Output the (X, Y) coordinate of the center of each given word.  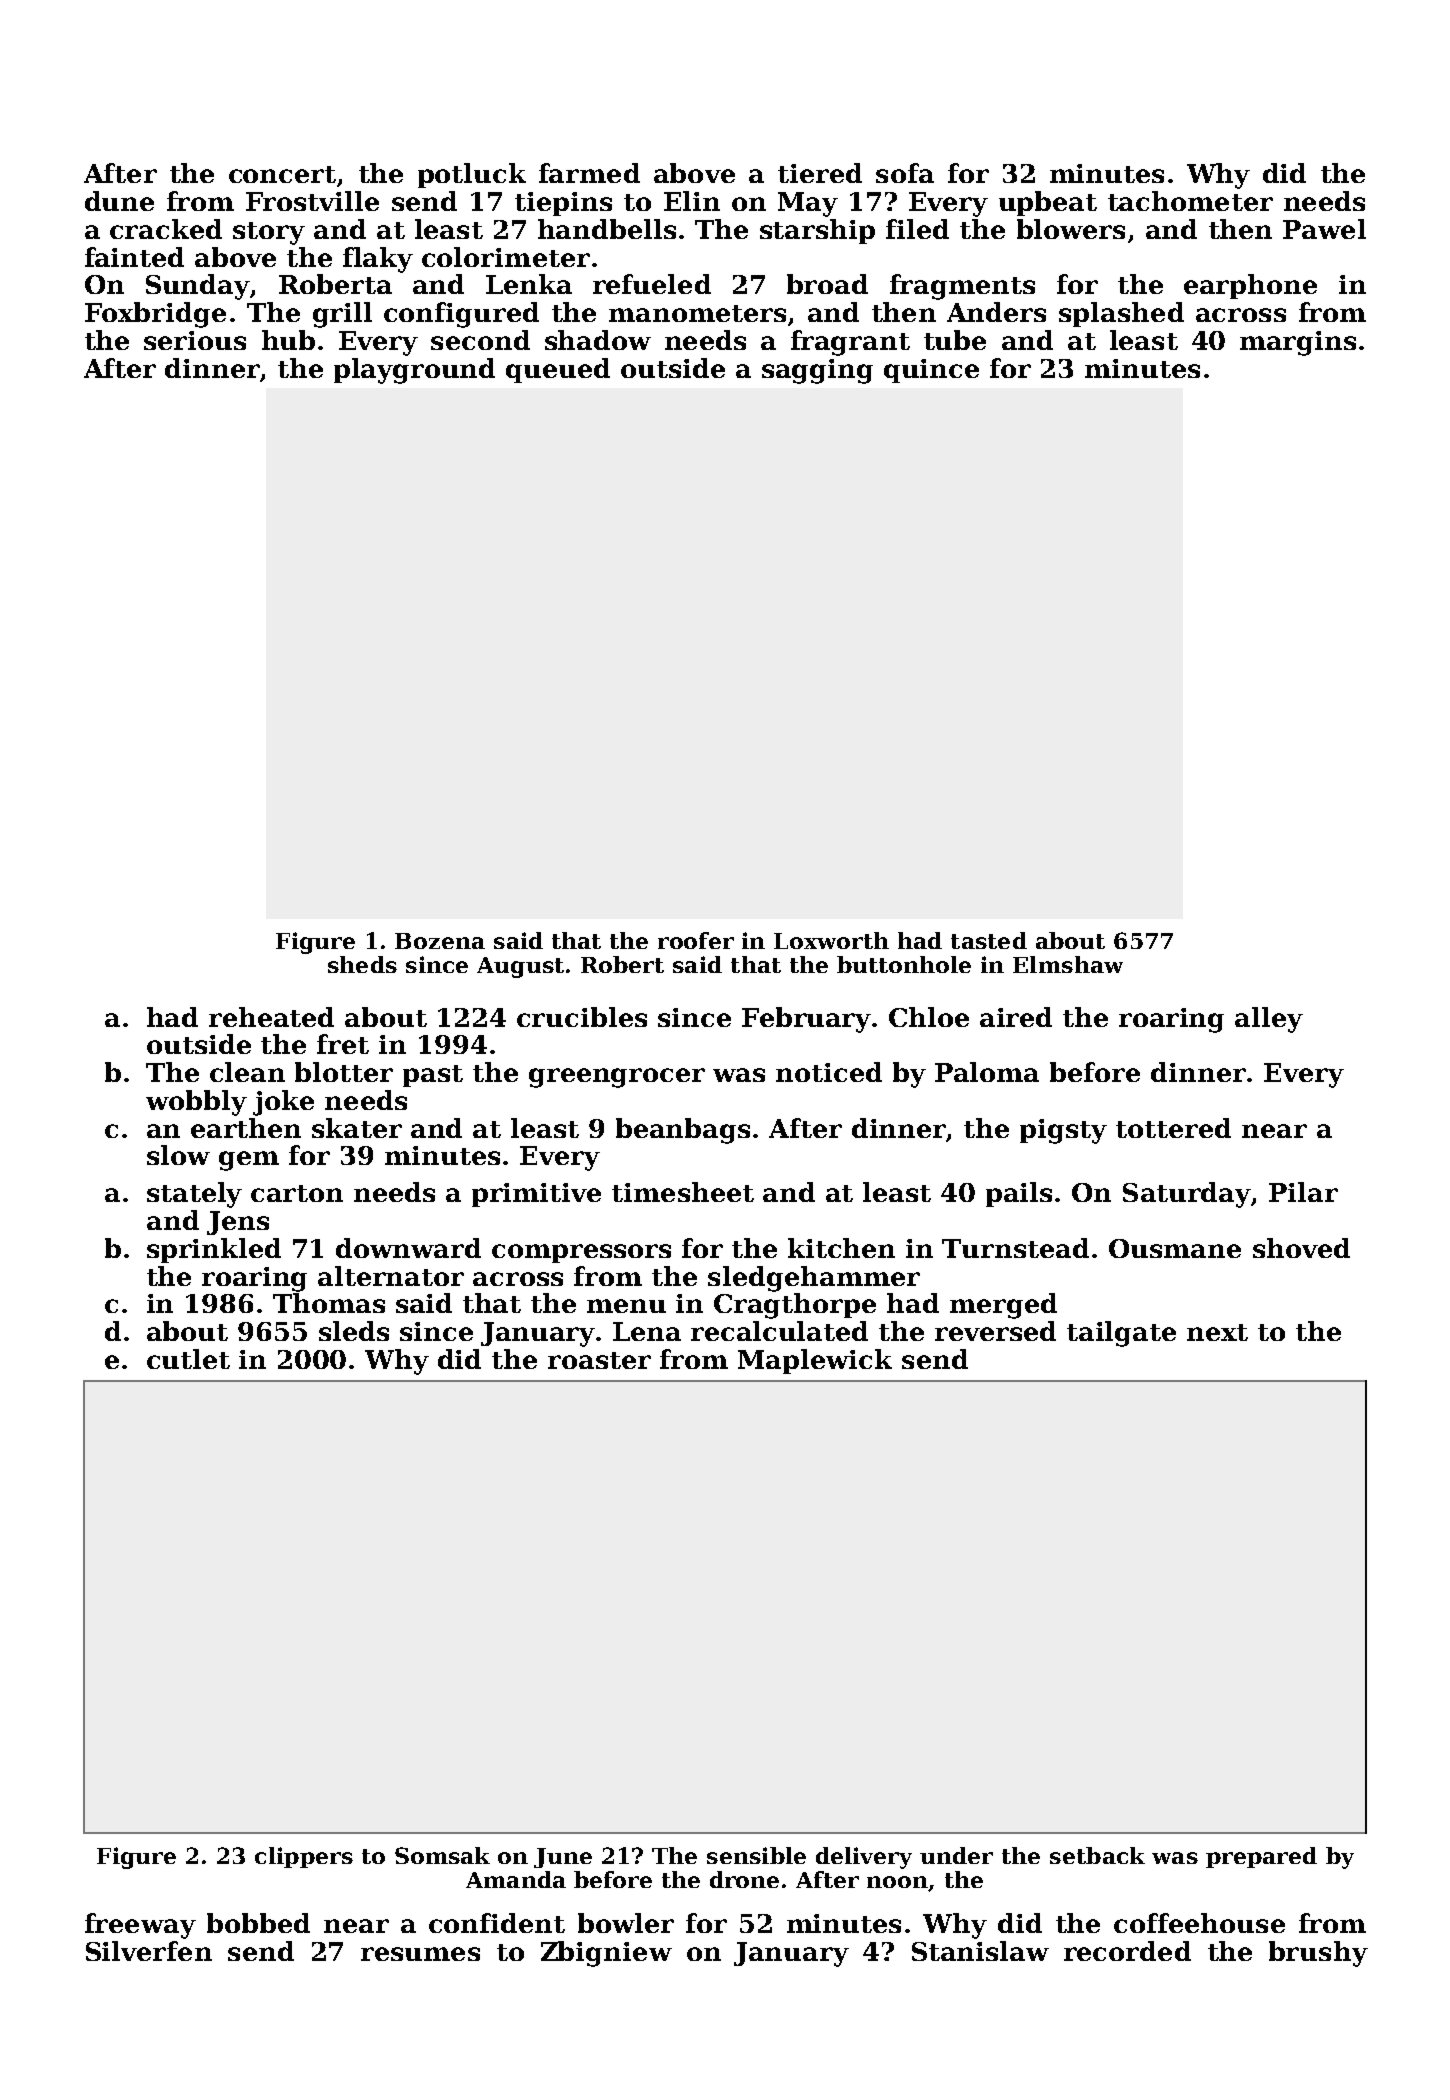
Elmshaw (1068, 964)
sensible (756, 1855)
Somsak (442, 1855)
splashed (1121, 314)
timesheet (683, 1192)
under (956, 1855)
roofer (696, 940)
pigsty (1063, 1131)
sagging (817, 371)
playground (414, 371)
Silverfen (149, 1951)
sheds (362, 964)
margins (1298, 343)
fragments (962, 287)
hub (288, 340)
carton (297, 1193)
